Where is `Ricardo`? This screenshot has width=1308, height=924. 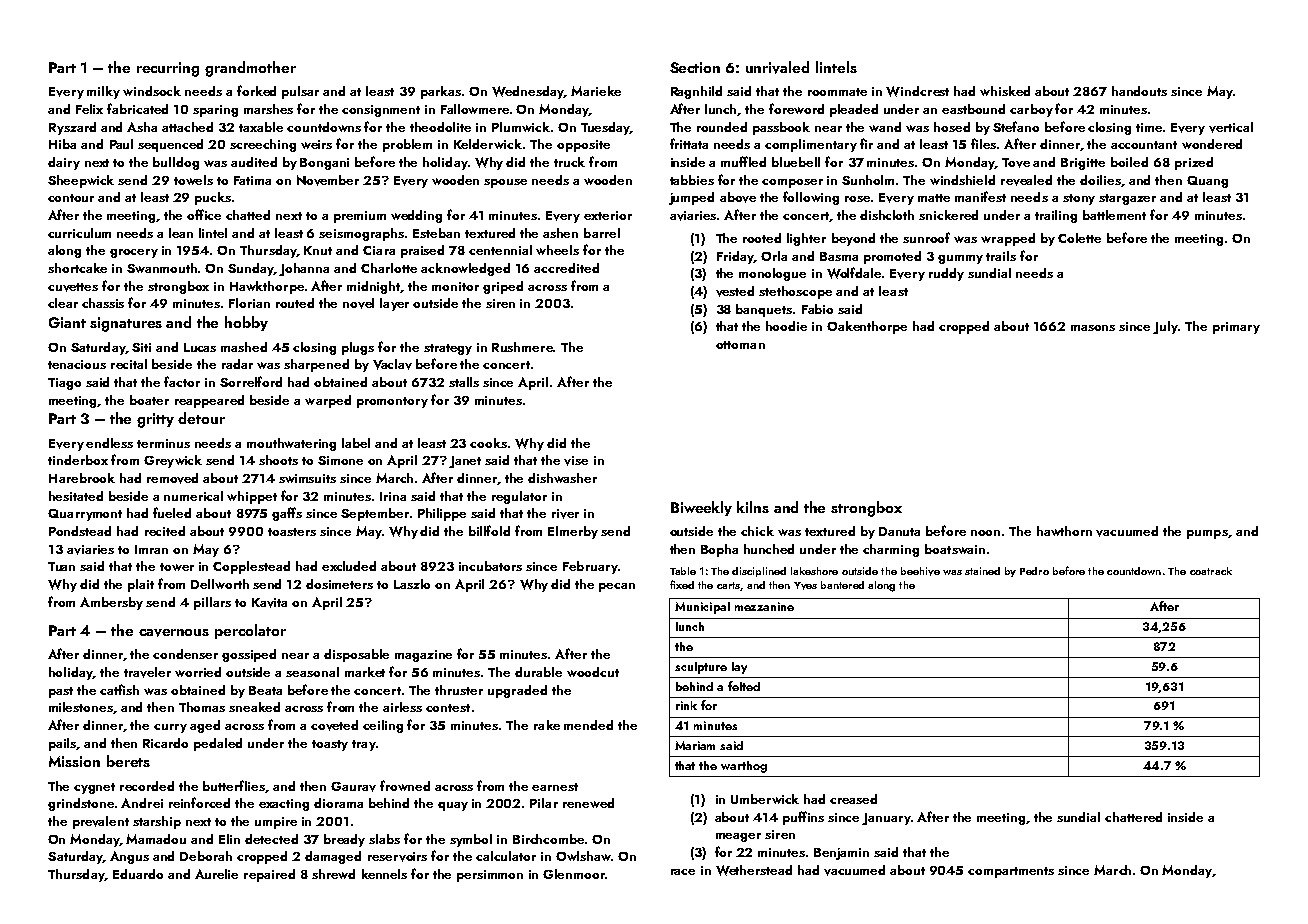
Ricardo is located at coordinates (165, 743).
